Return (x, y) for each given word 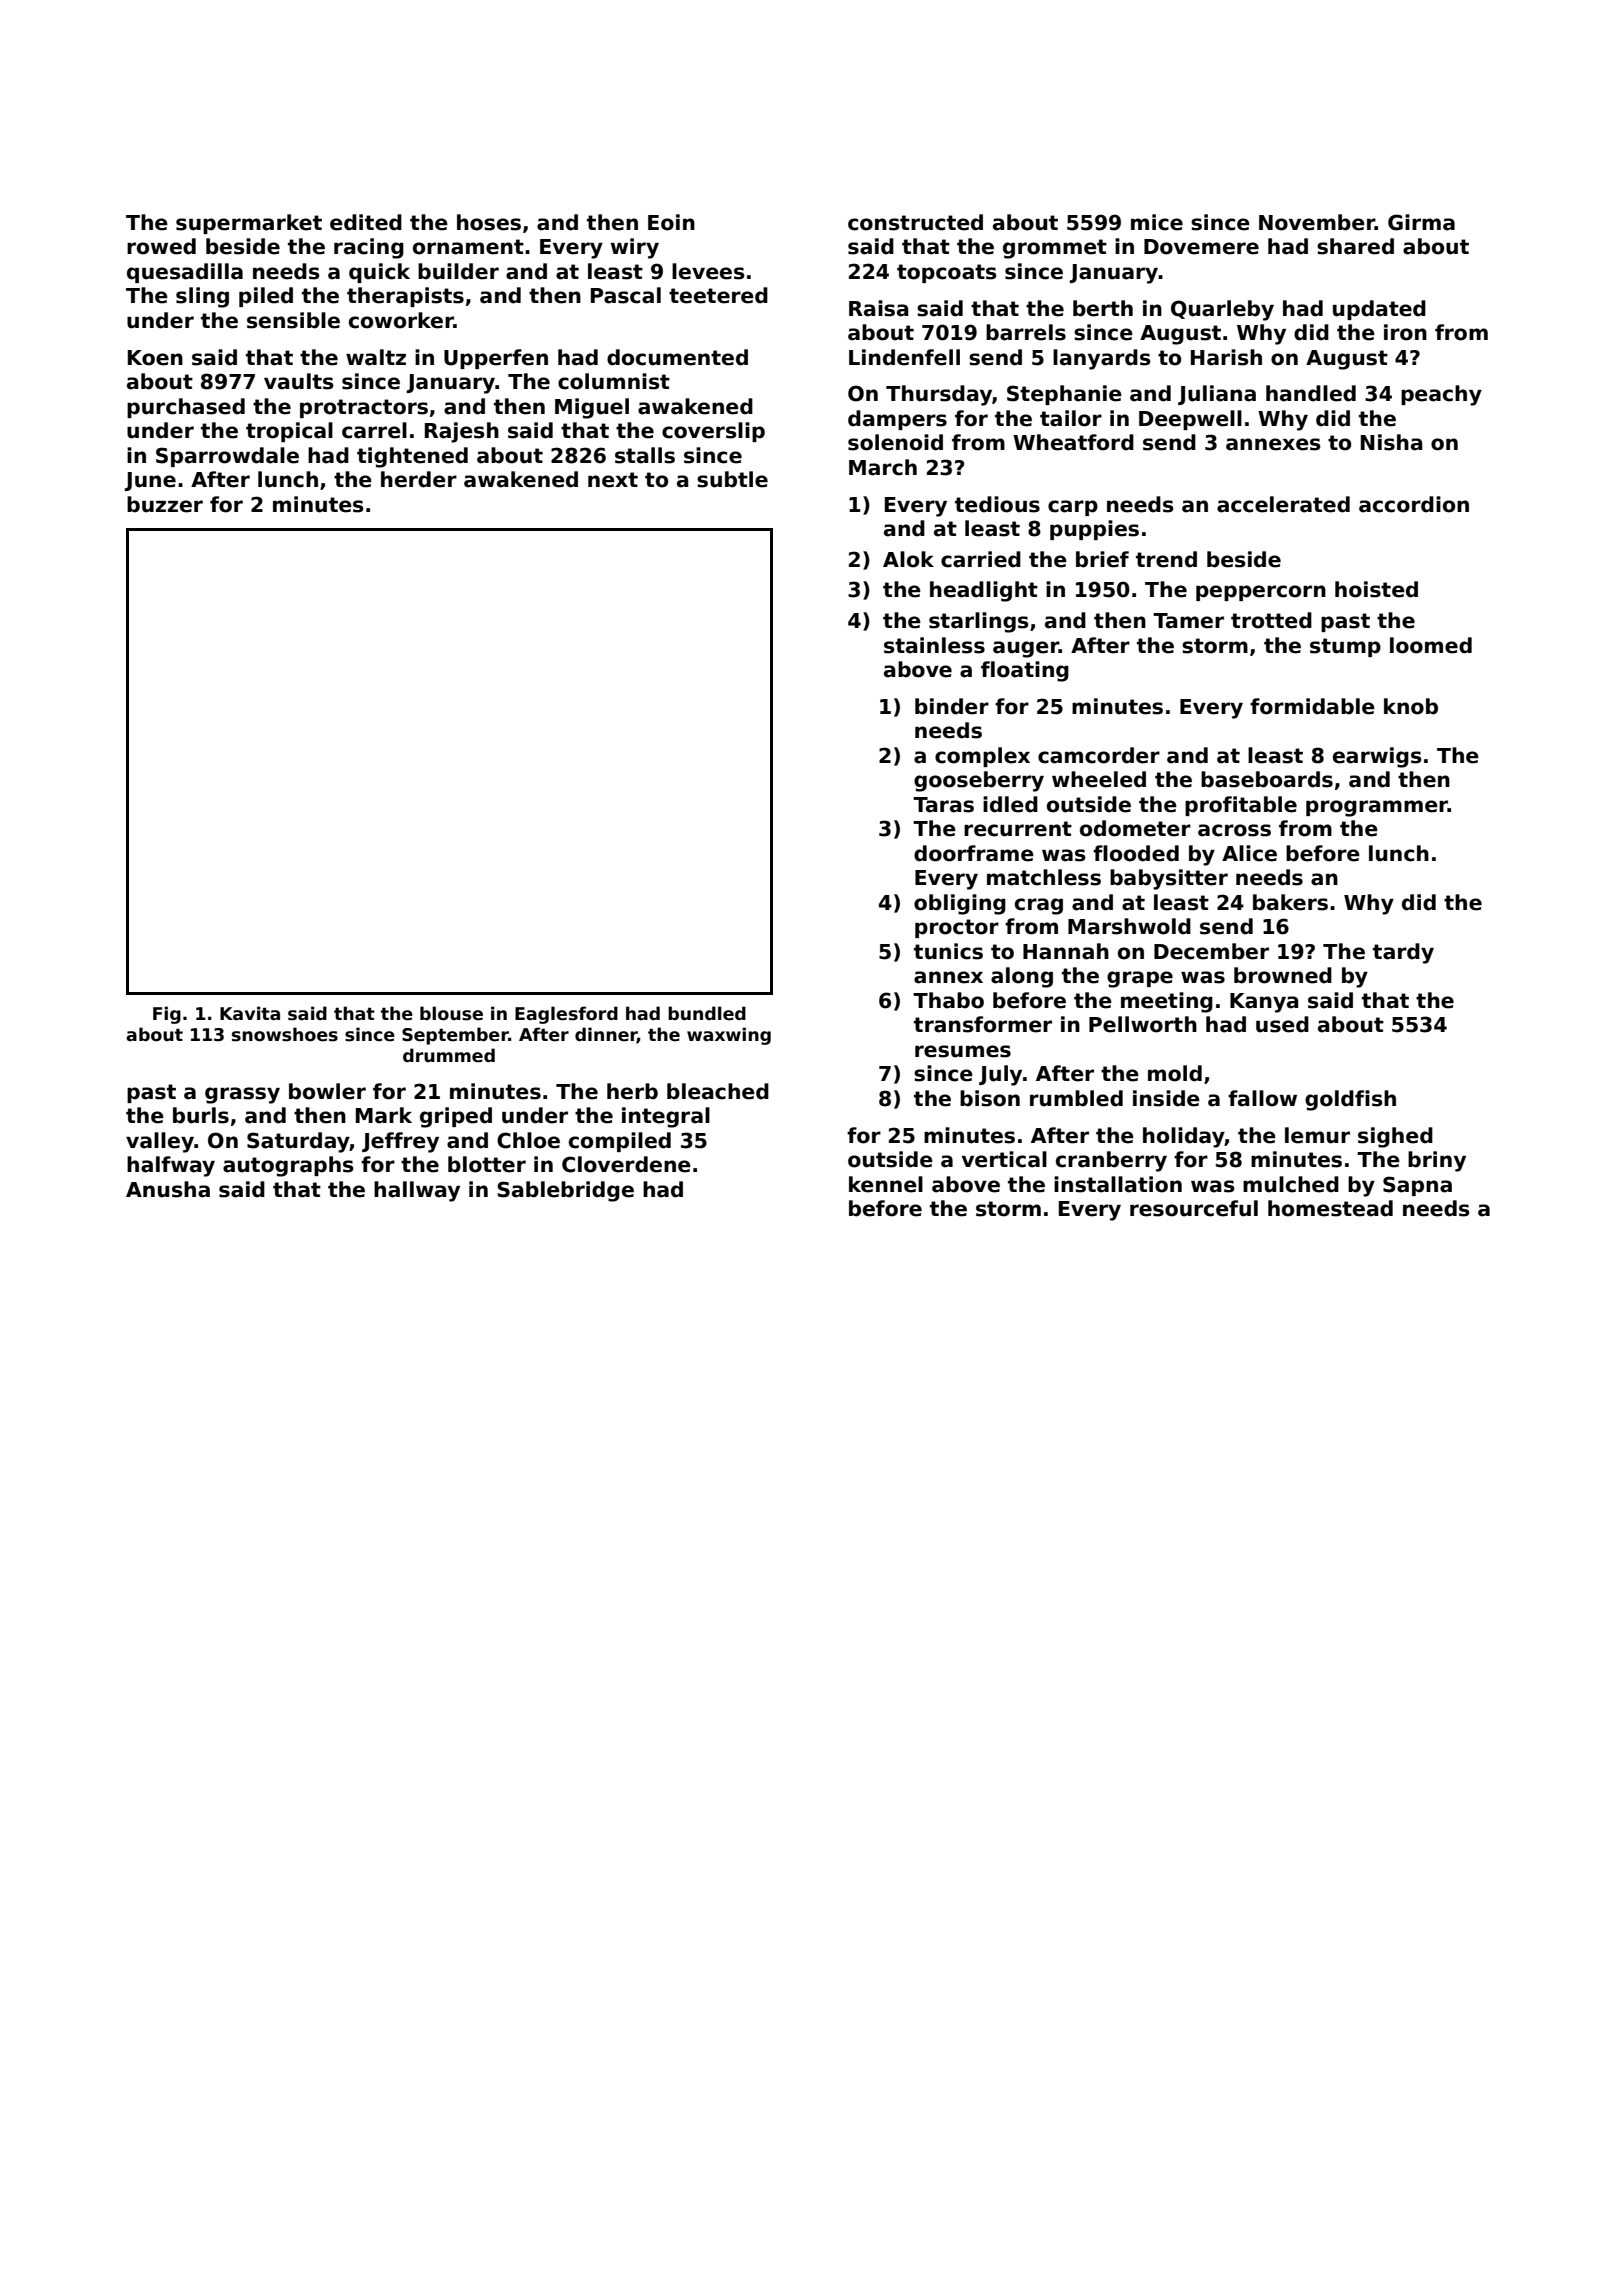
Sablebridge (565, 1191)
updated (1379, 310)
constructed (915, 222)
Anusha (168, 1189)
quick (379, 273)
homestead (1330, 1208)
